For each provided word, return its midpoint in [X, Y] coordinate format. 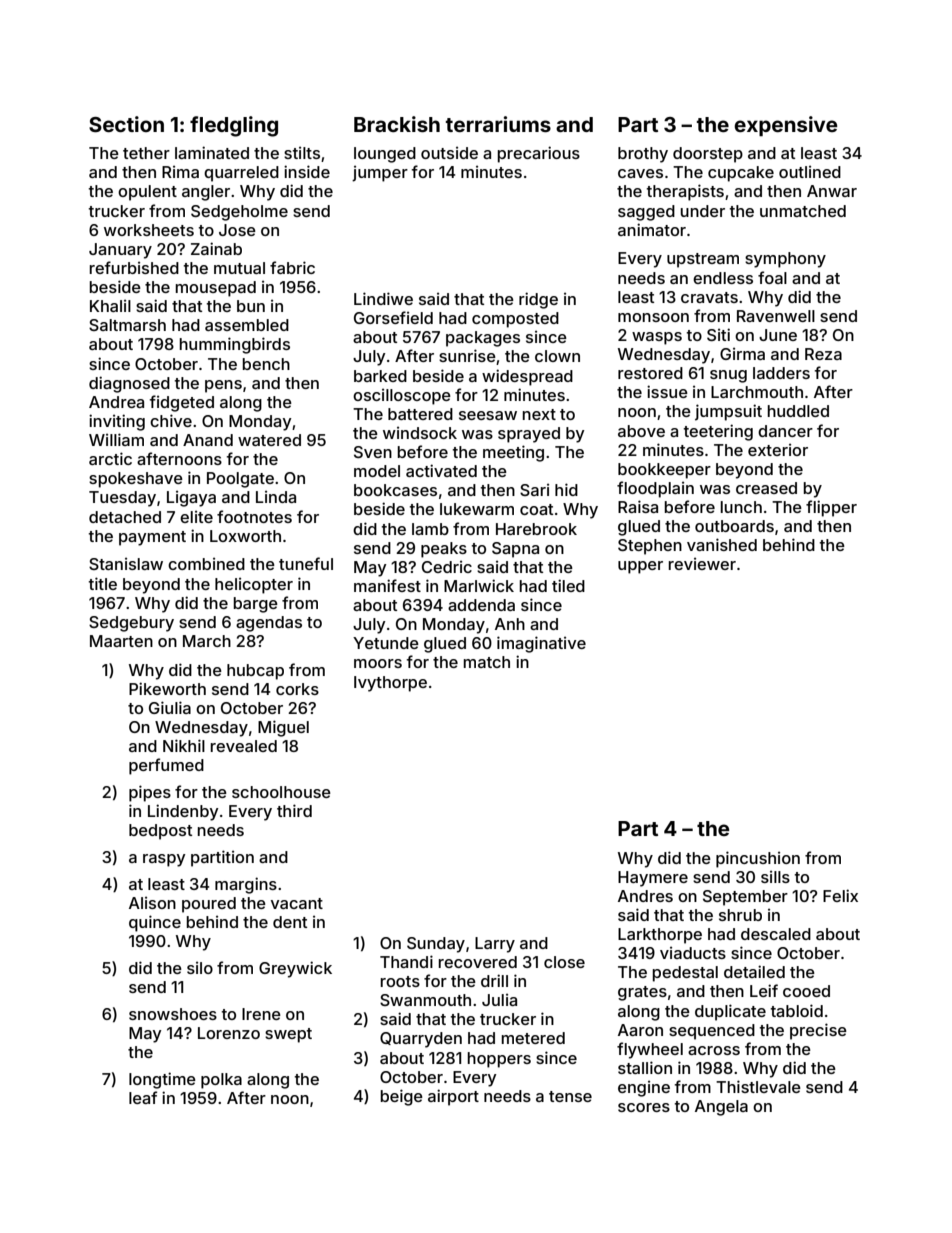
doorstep [708, 155]
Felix [840, 895]
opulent [147, 193]
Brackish [397, 124]
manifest [387, 585]
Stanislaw [126, 564]
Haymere [653, 879]
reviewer [702, 564]
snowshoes [173, 1014]
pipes [150, 793]
